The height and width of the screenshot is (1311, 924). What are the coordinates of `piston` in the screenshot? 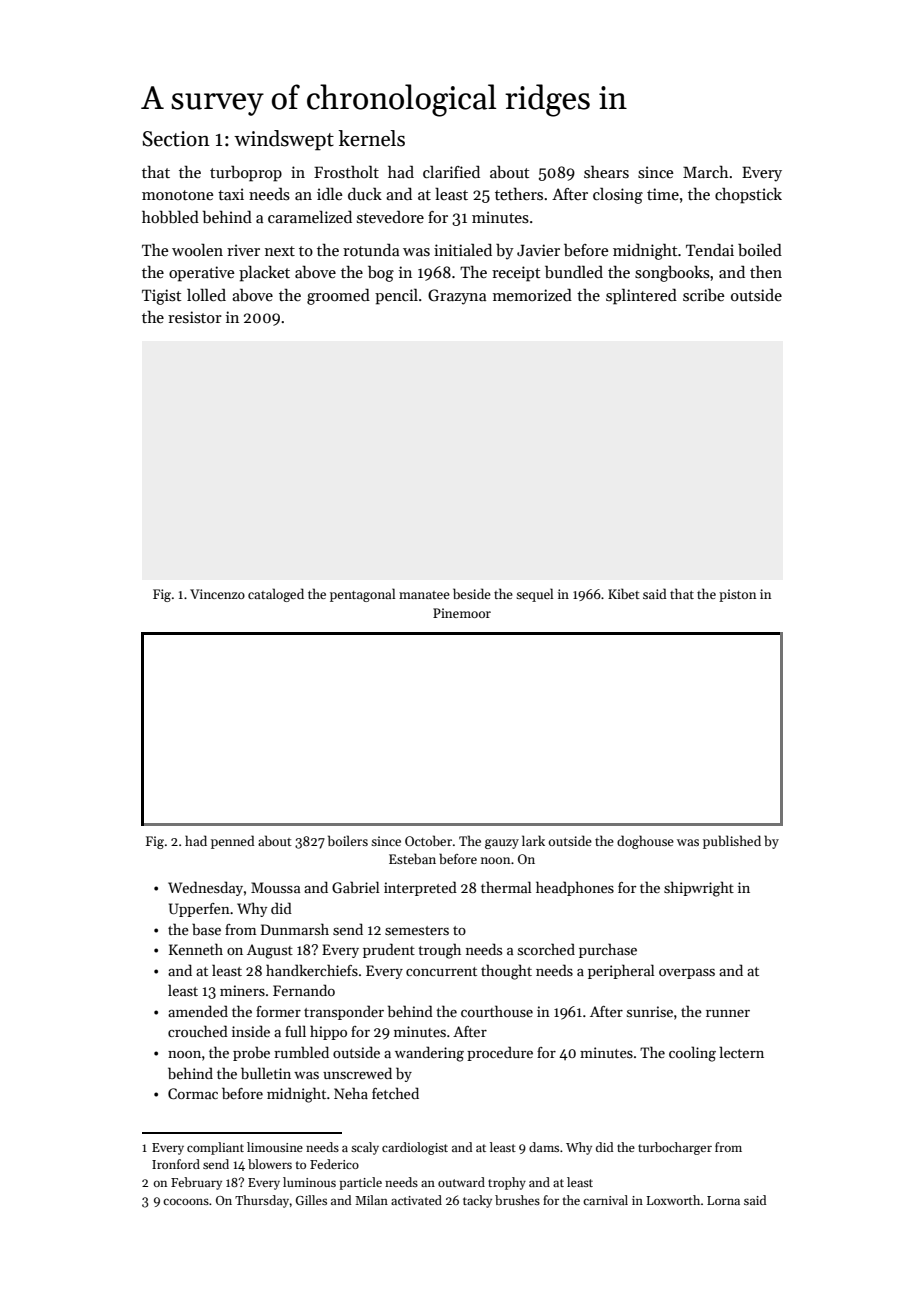 It's located at (737, 595).
